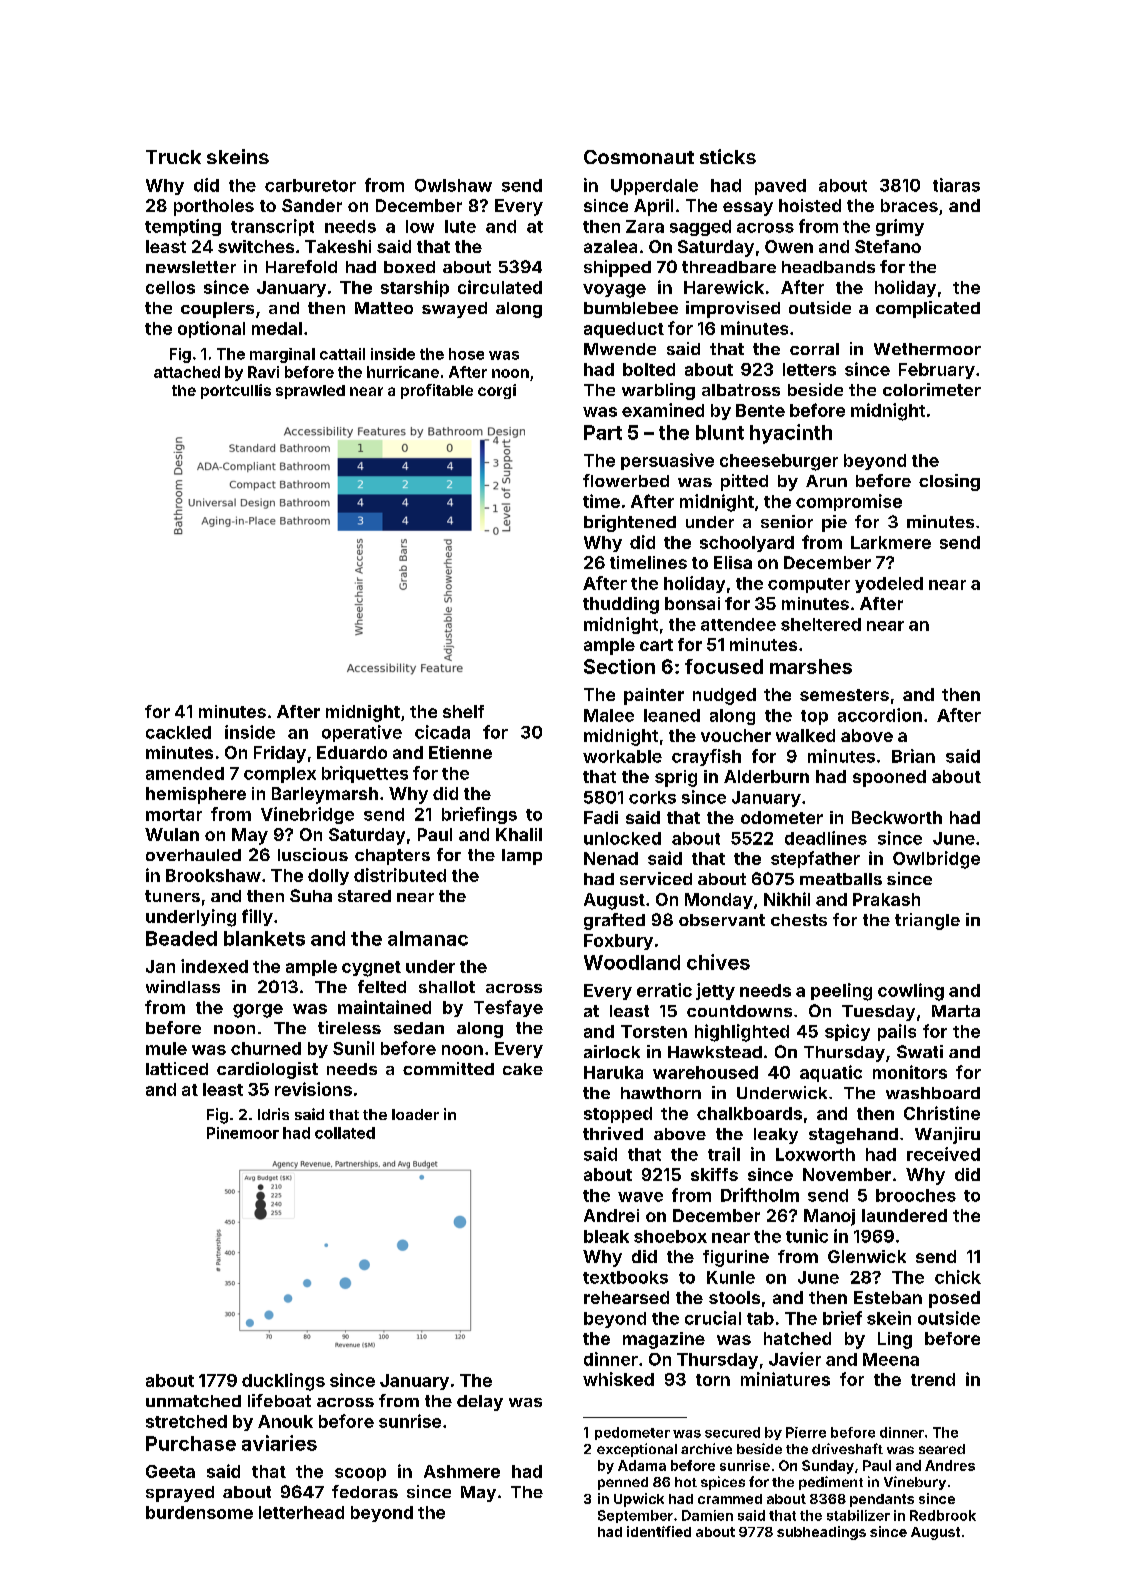 Image resolution: width=1126 pixels, height=1593 pixels. What do you see at coordinates (258, 1011) in the screenshot?
I see `gorge` at bounding box center [258, 1011].
